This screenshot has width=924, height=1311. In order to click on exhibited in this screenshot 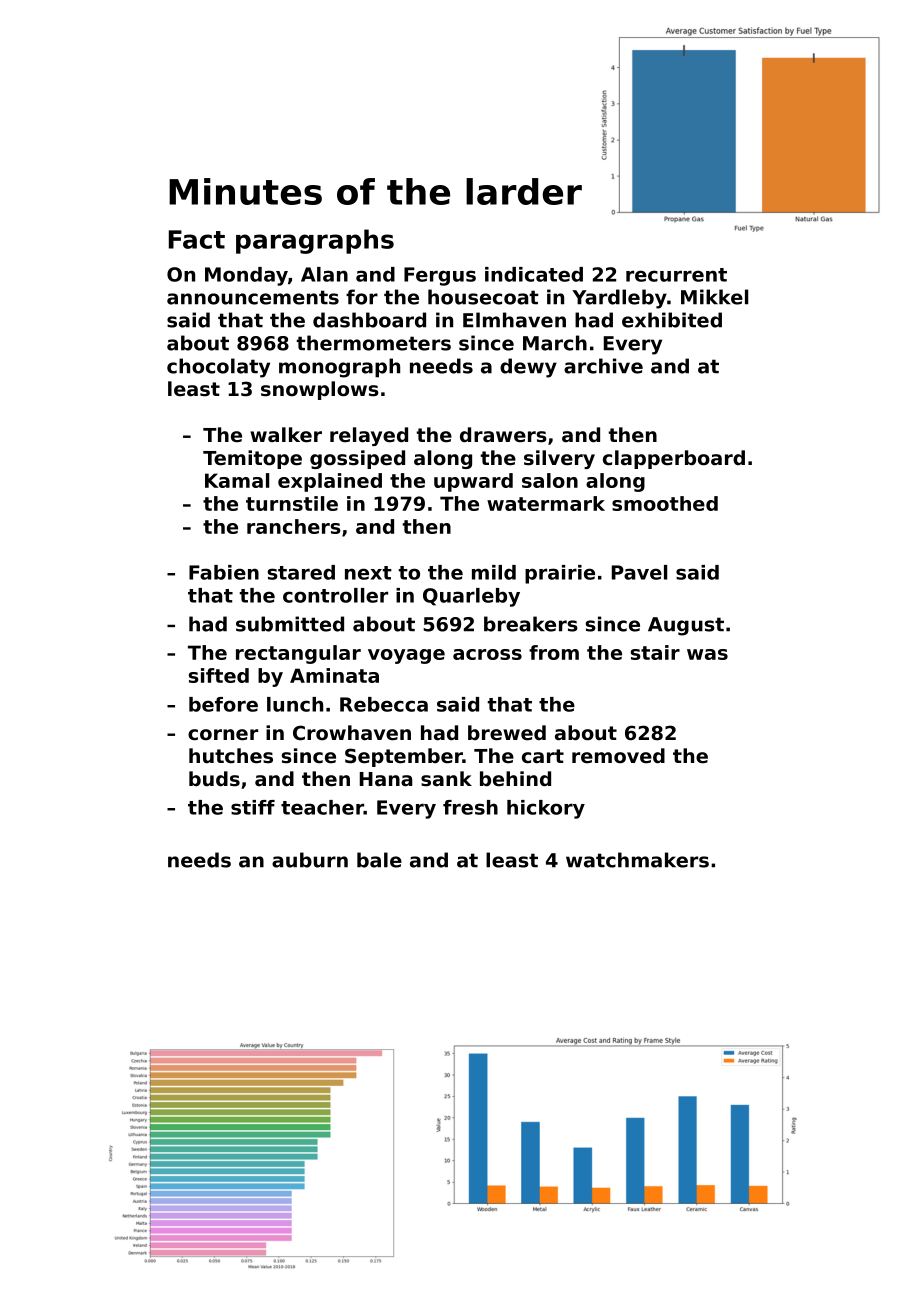, I will do `click(672, 320)`.
